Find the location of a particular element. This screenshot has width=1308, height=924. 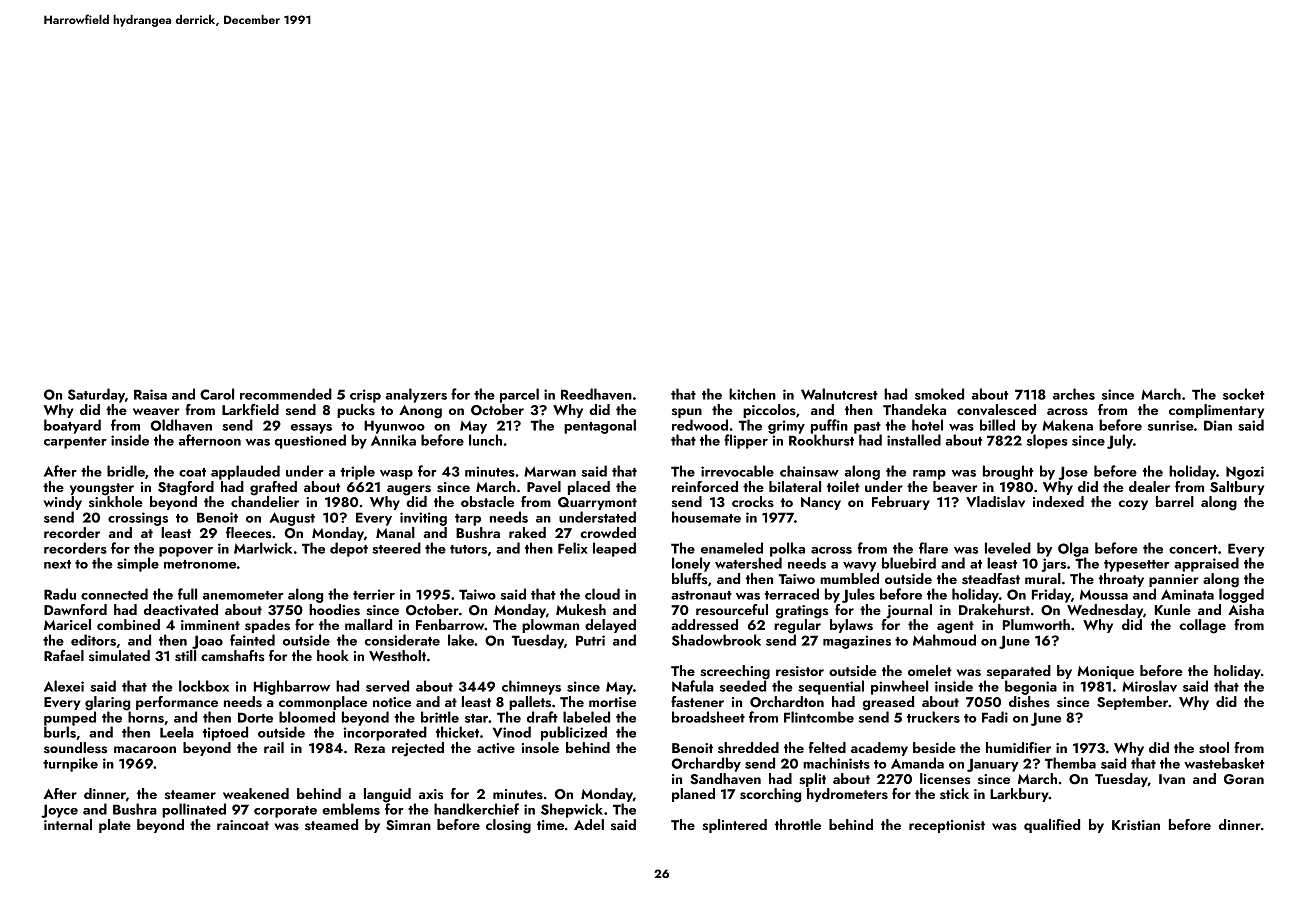

considerate is located at coordinates (402, 640).
